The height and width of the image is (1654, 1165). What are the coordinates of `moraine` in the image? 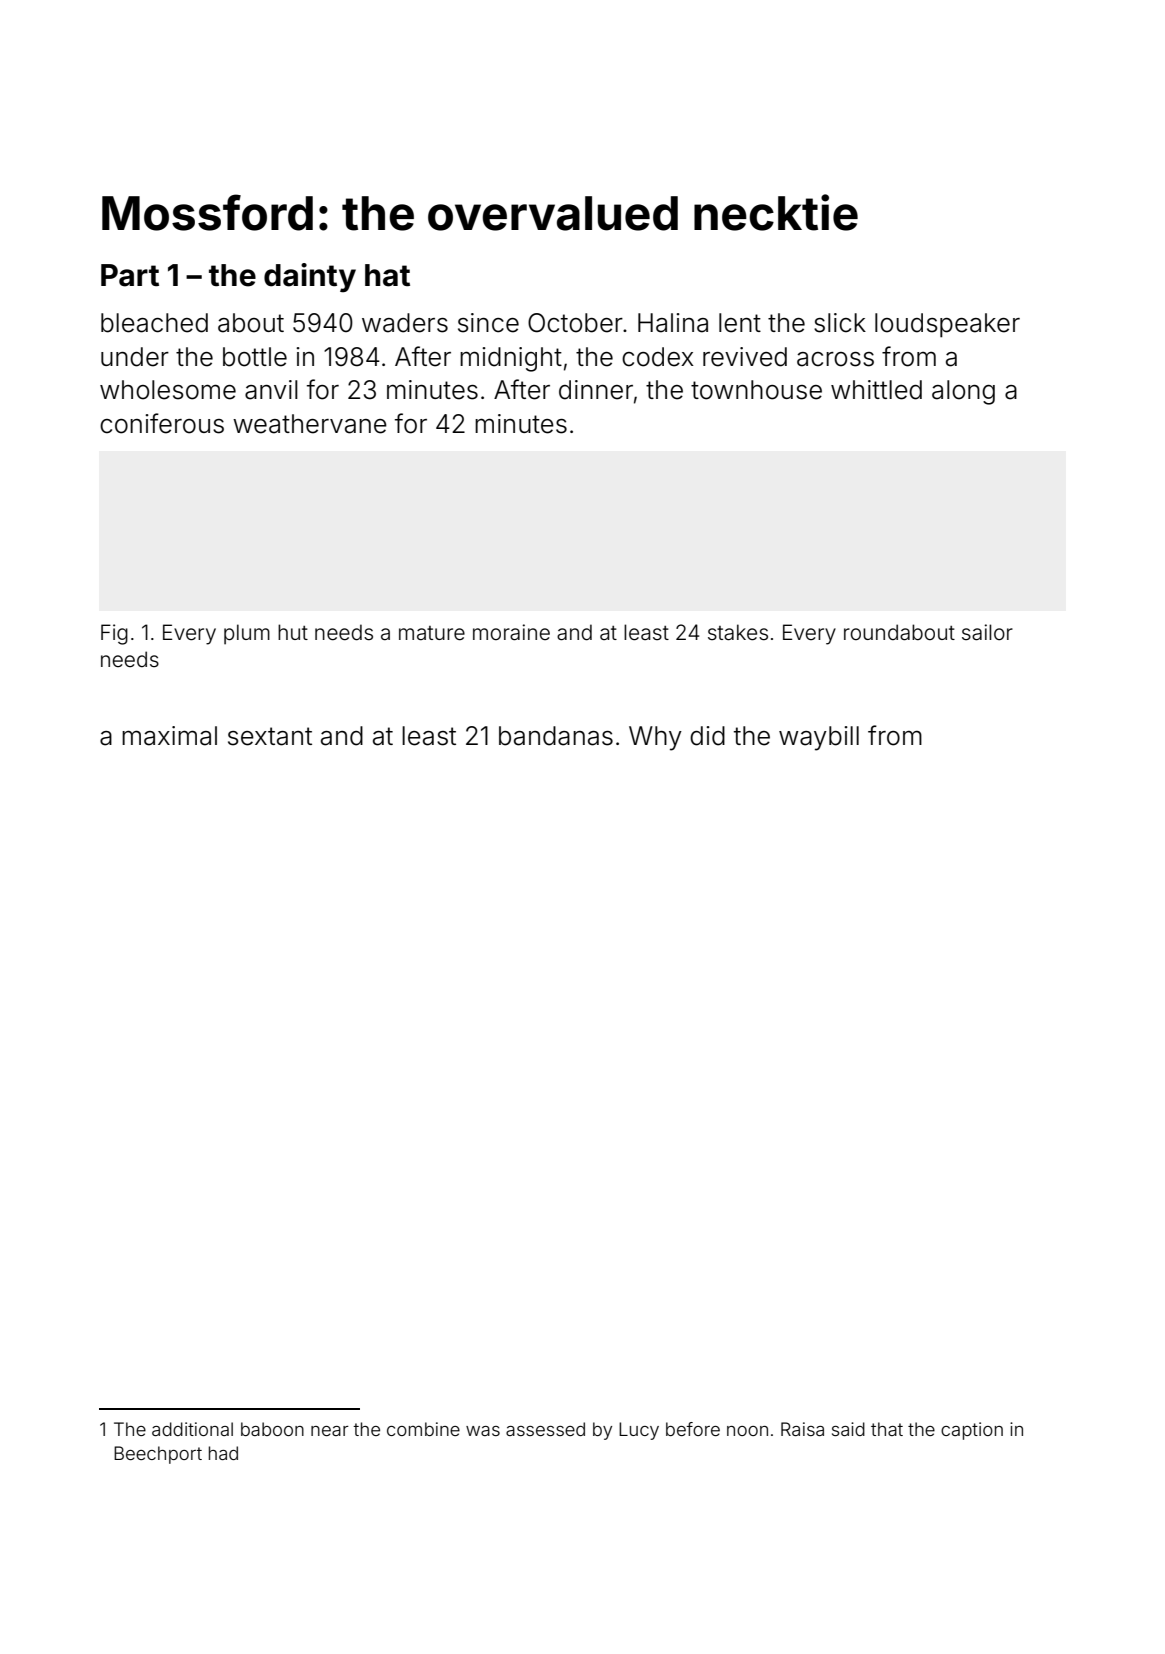 It's located at (511, 632).
